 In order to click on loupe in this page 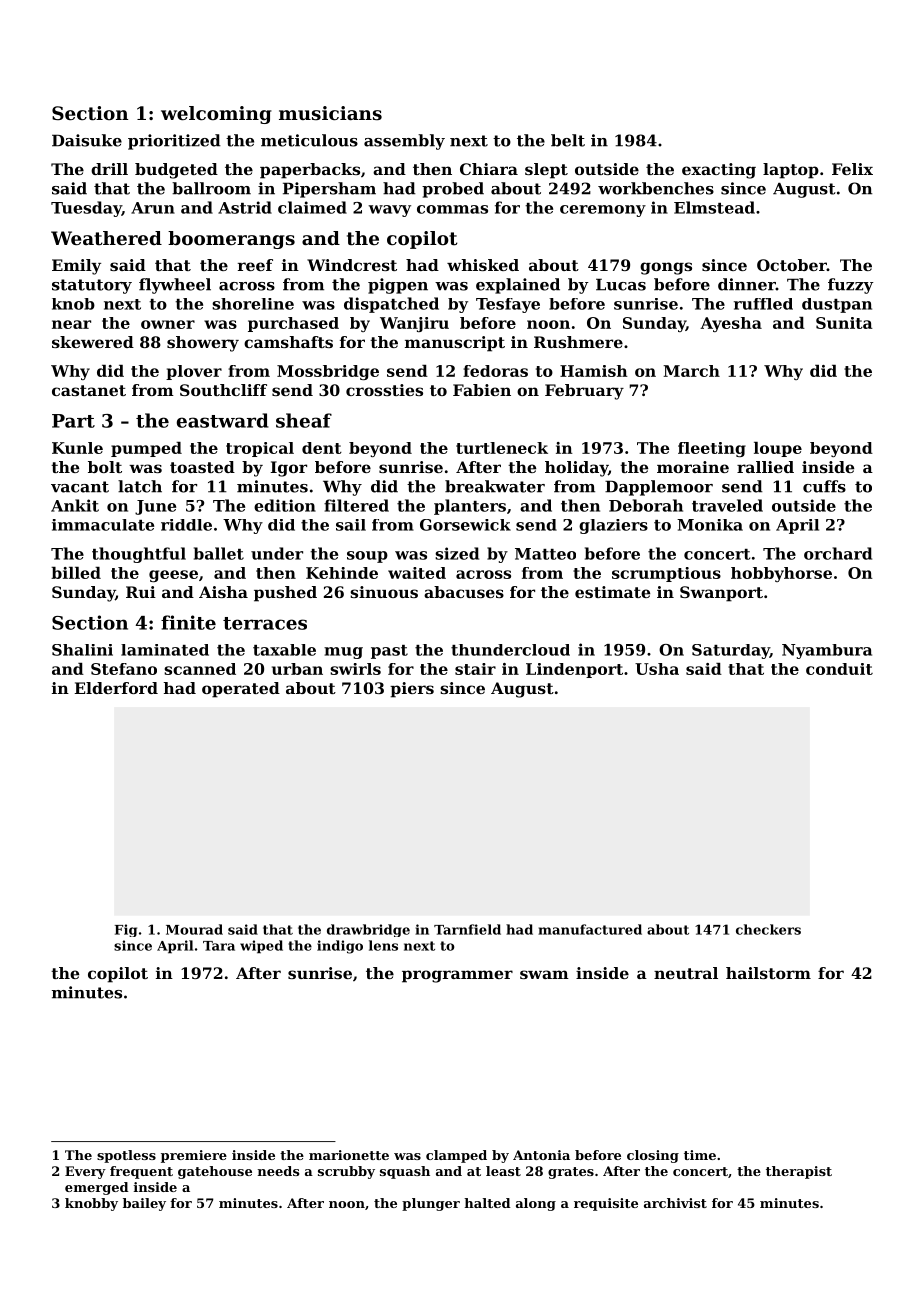, I will do `click(778, 449)`.
